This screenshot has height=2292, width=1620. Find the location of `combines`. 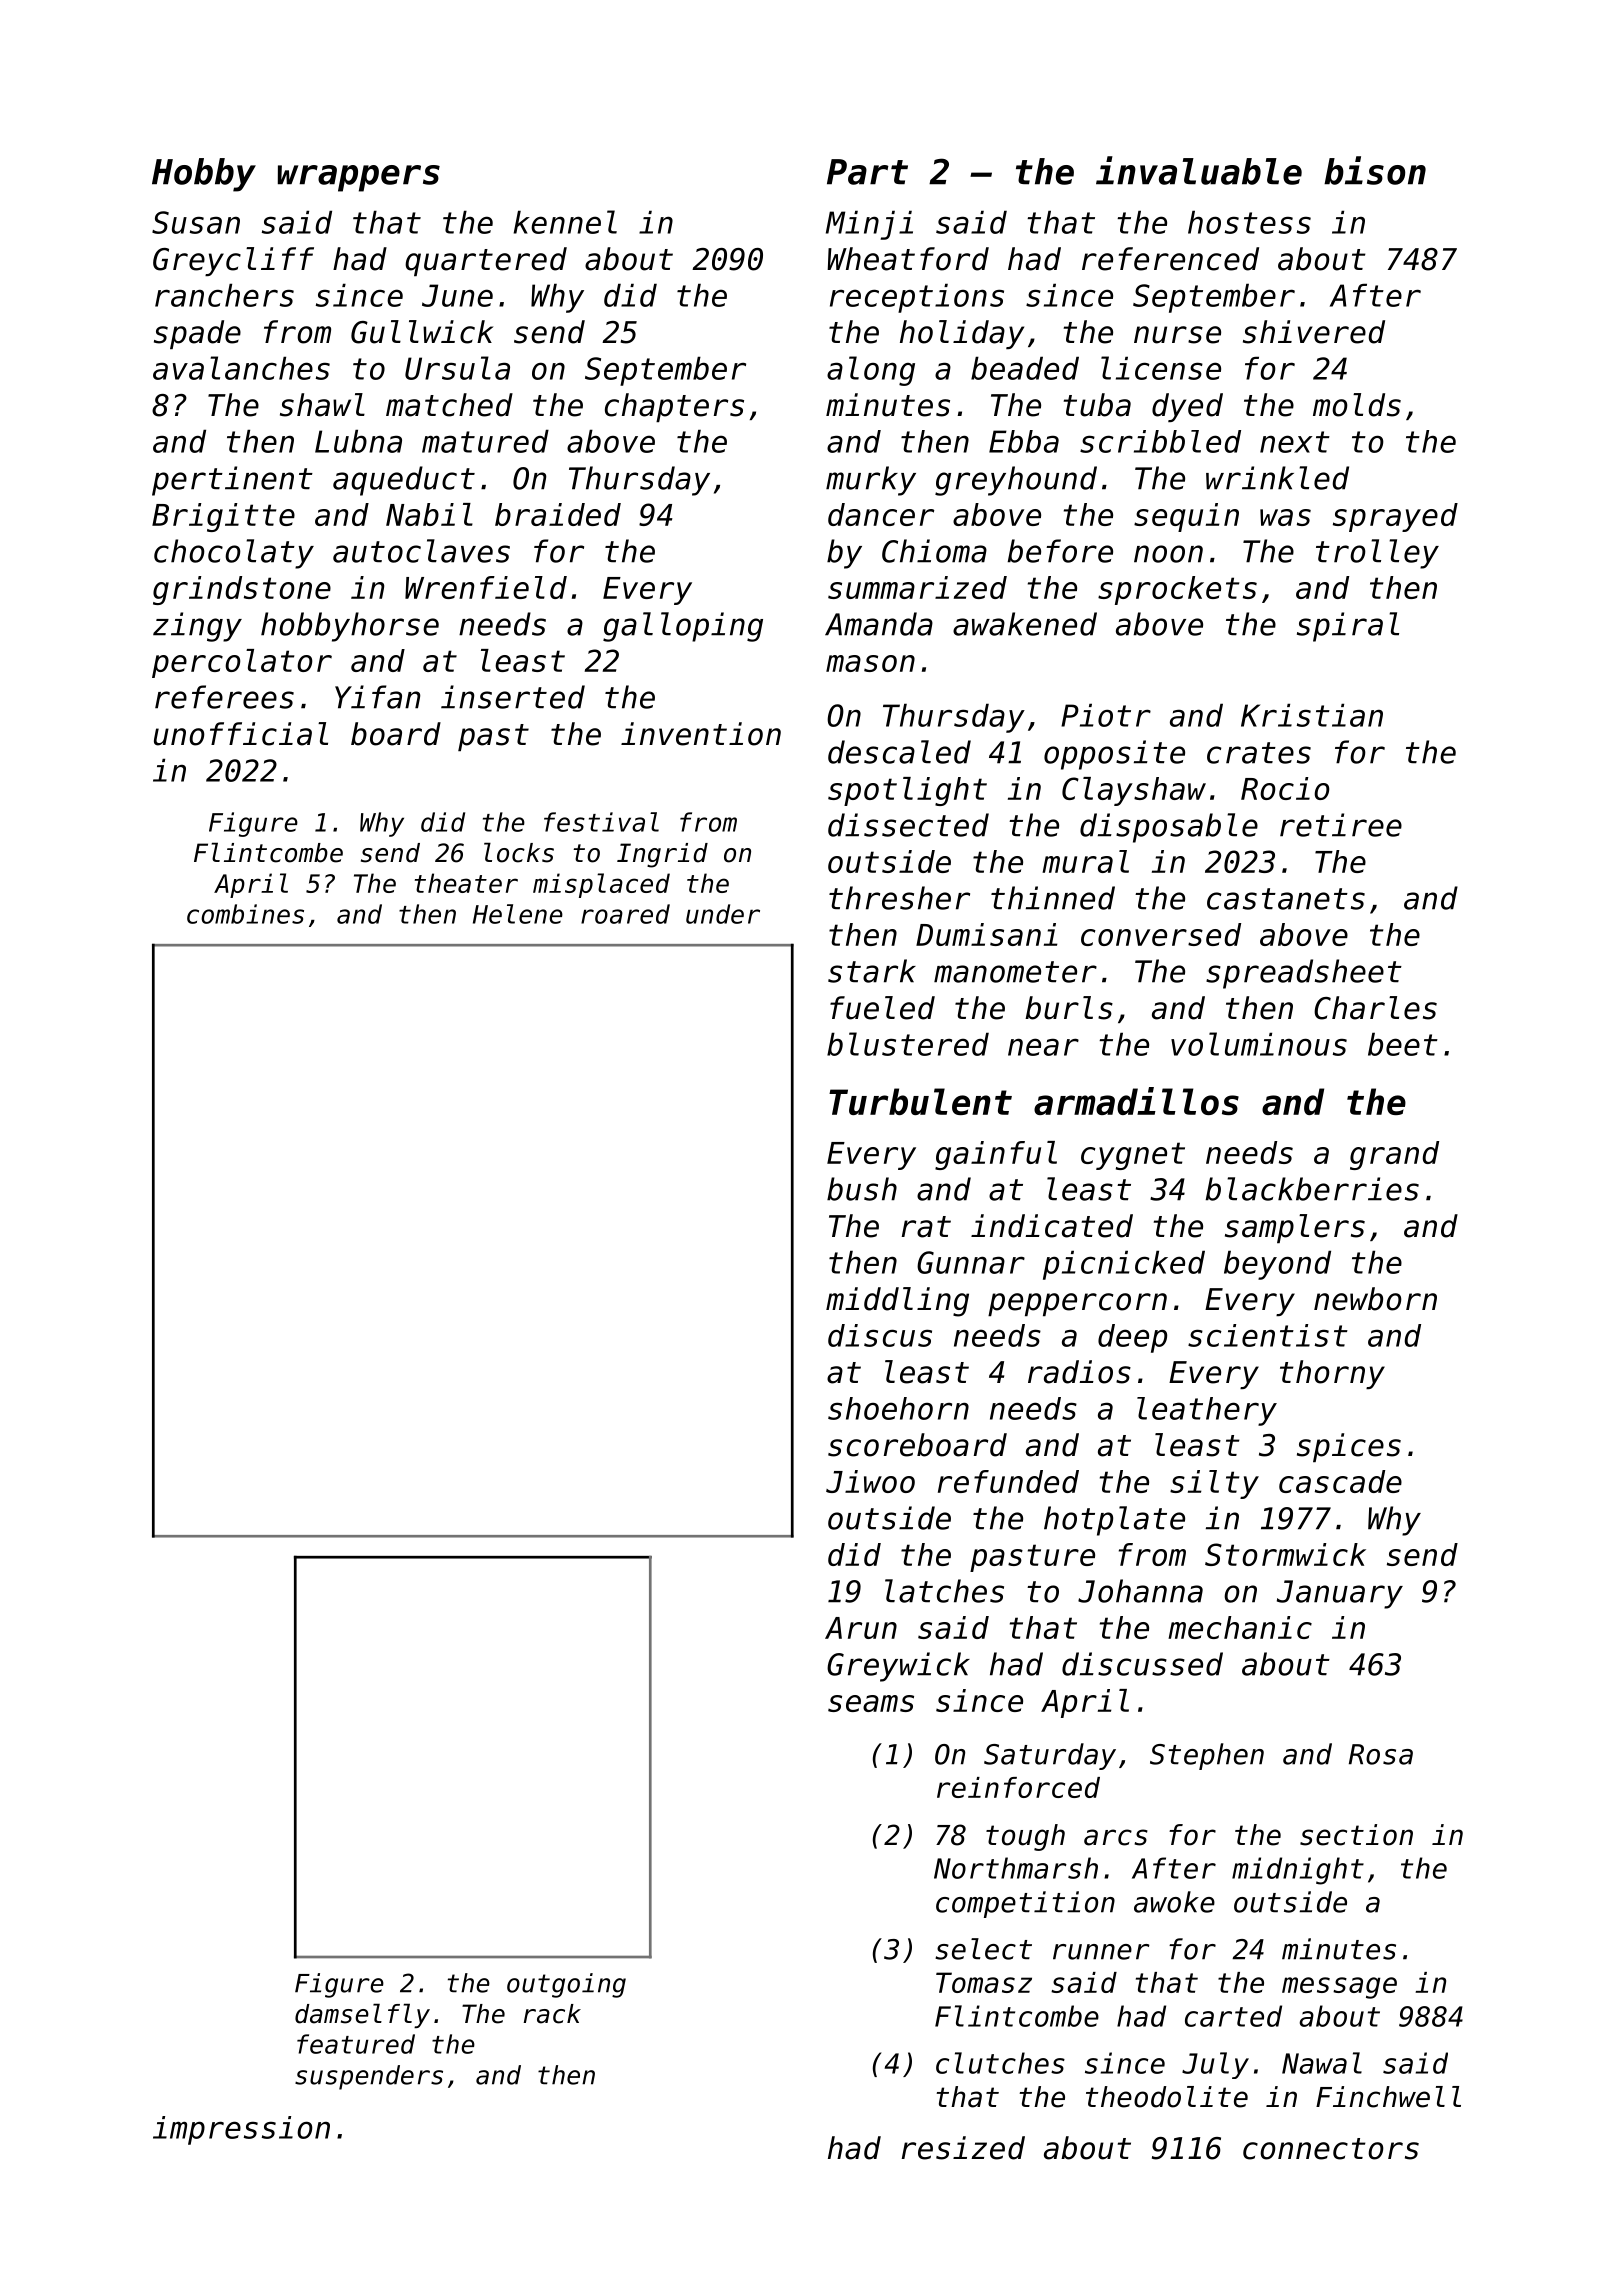

combines is located at coordinates (245, 914).
